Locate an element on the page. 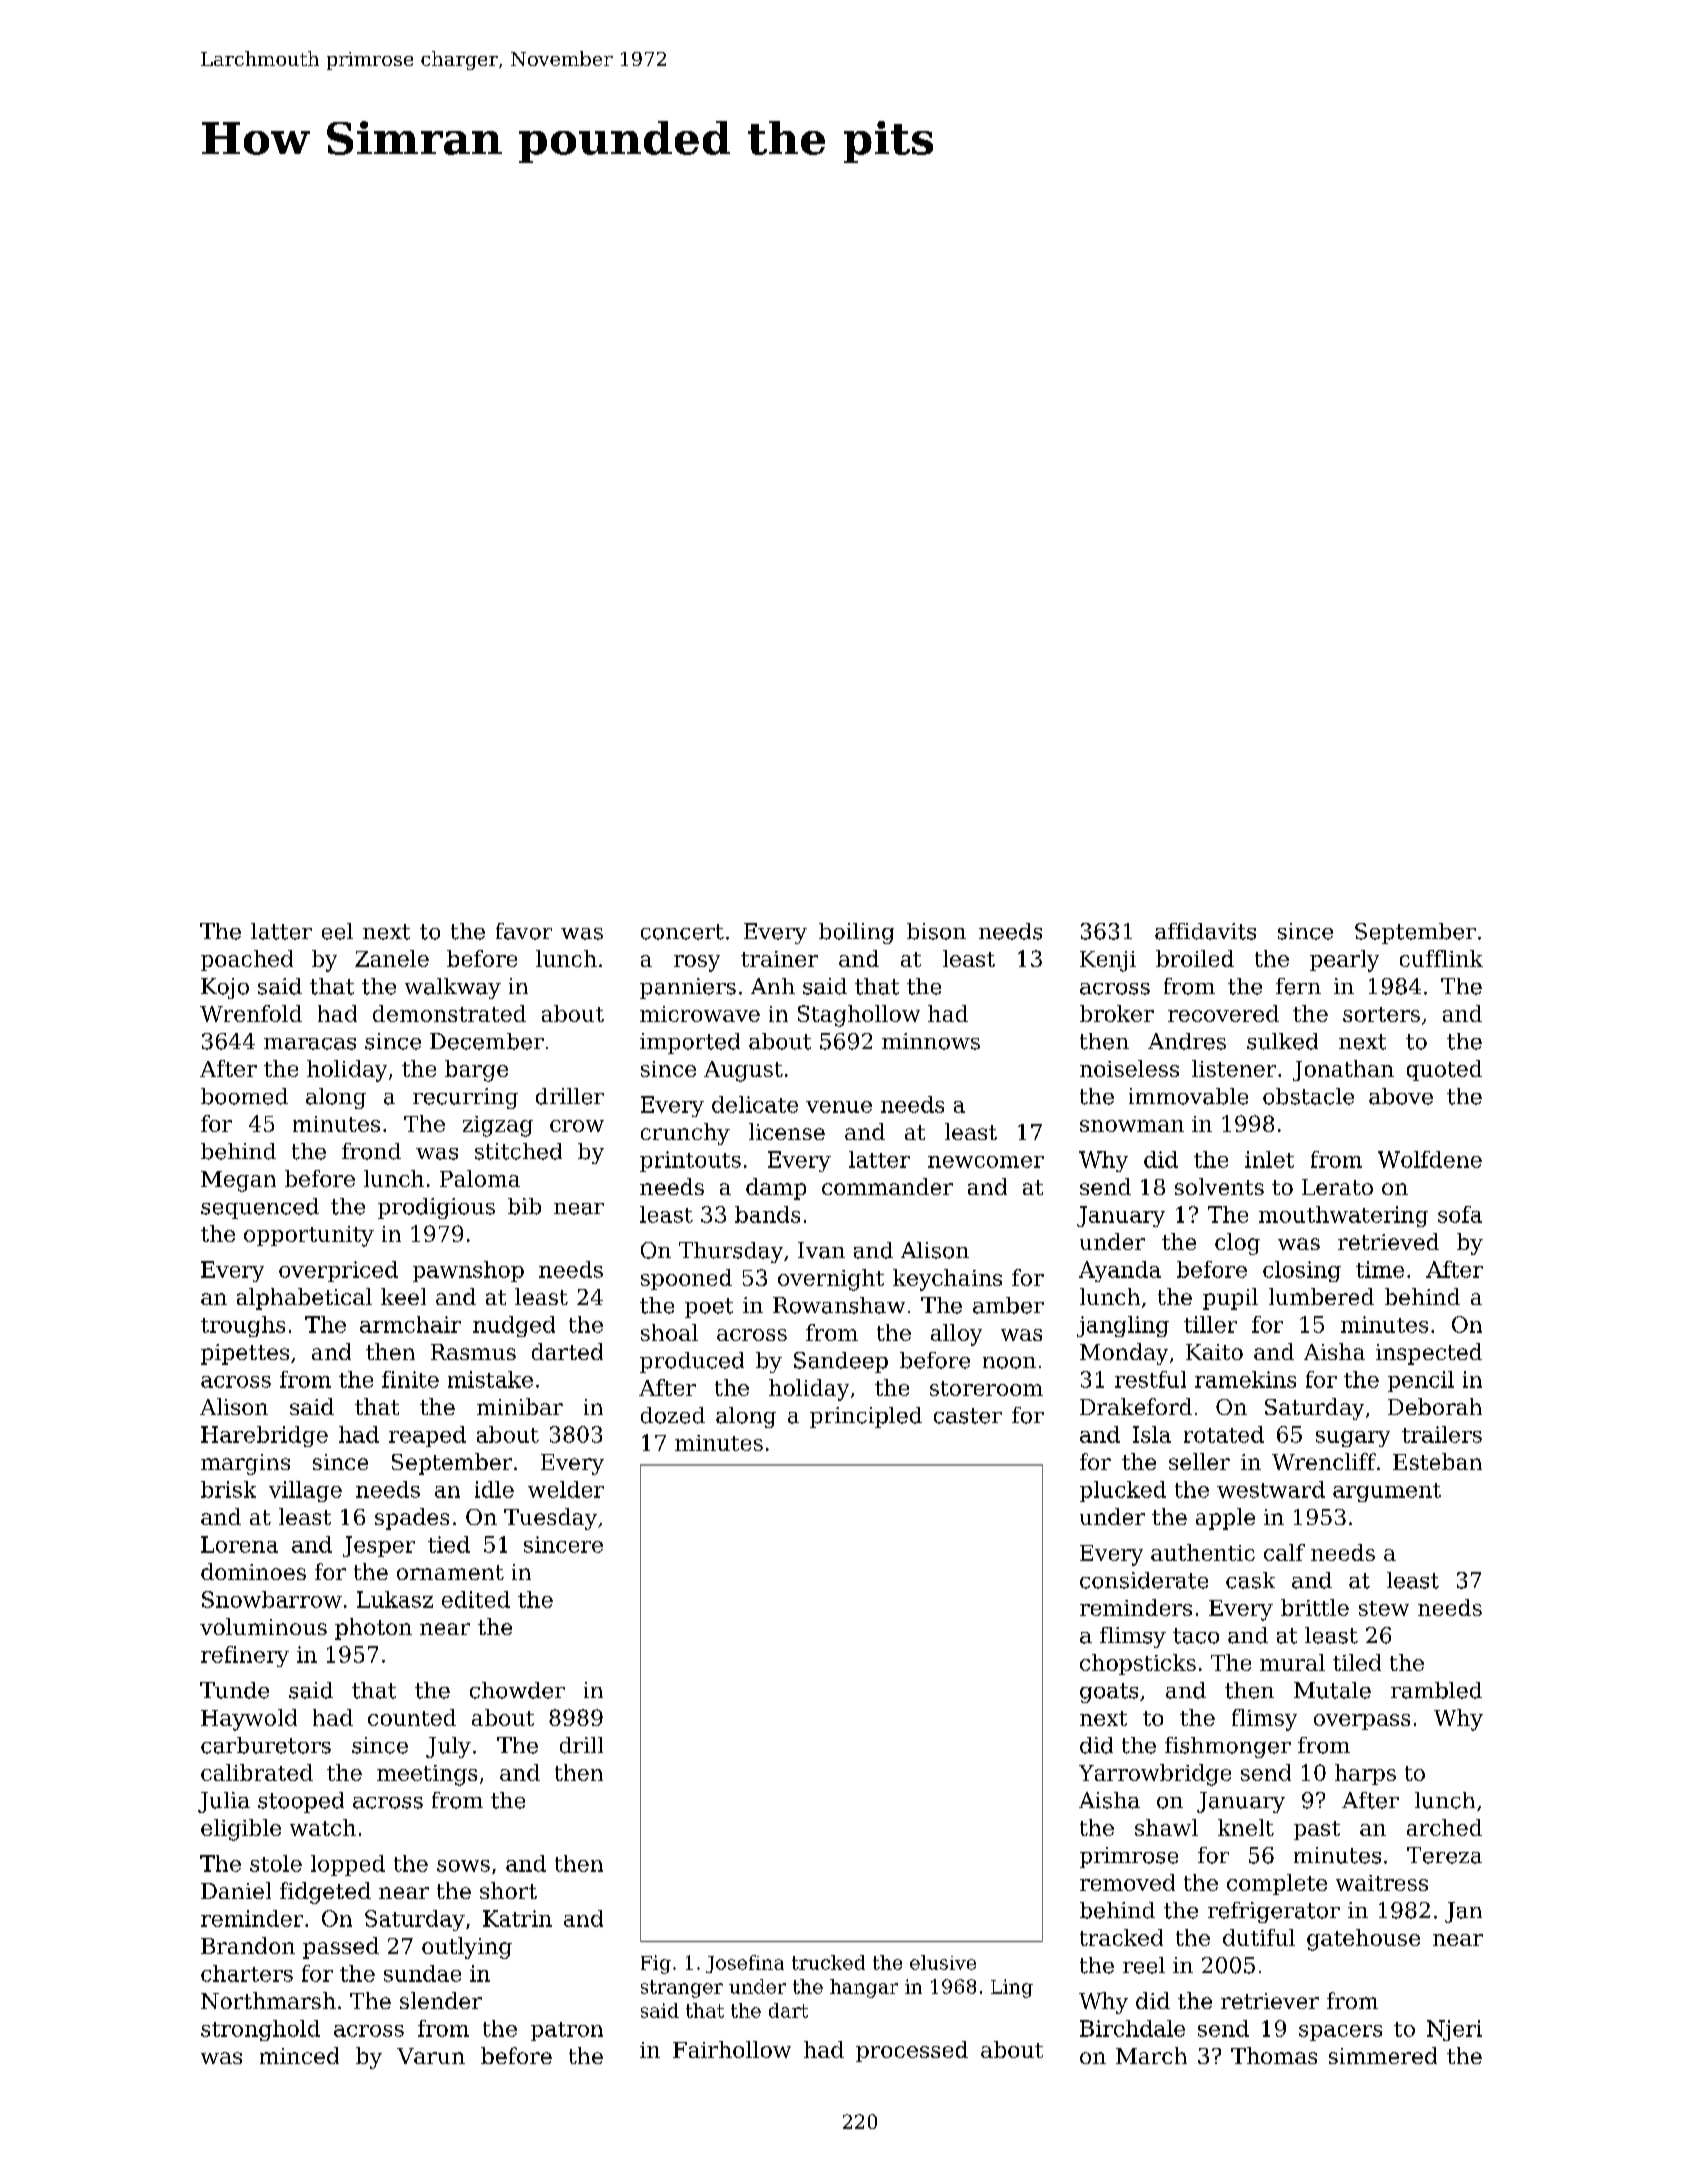 This image has width=1683, height=2178. poet is located at coordinates (709, 1308).
